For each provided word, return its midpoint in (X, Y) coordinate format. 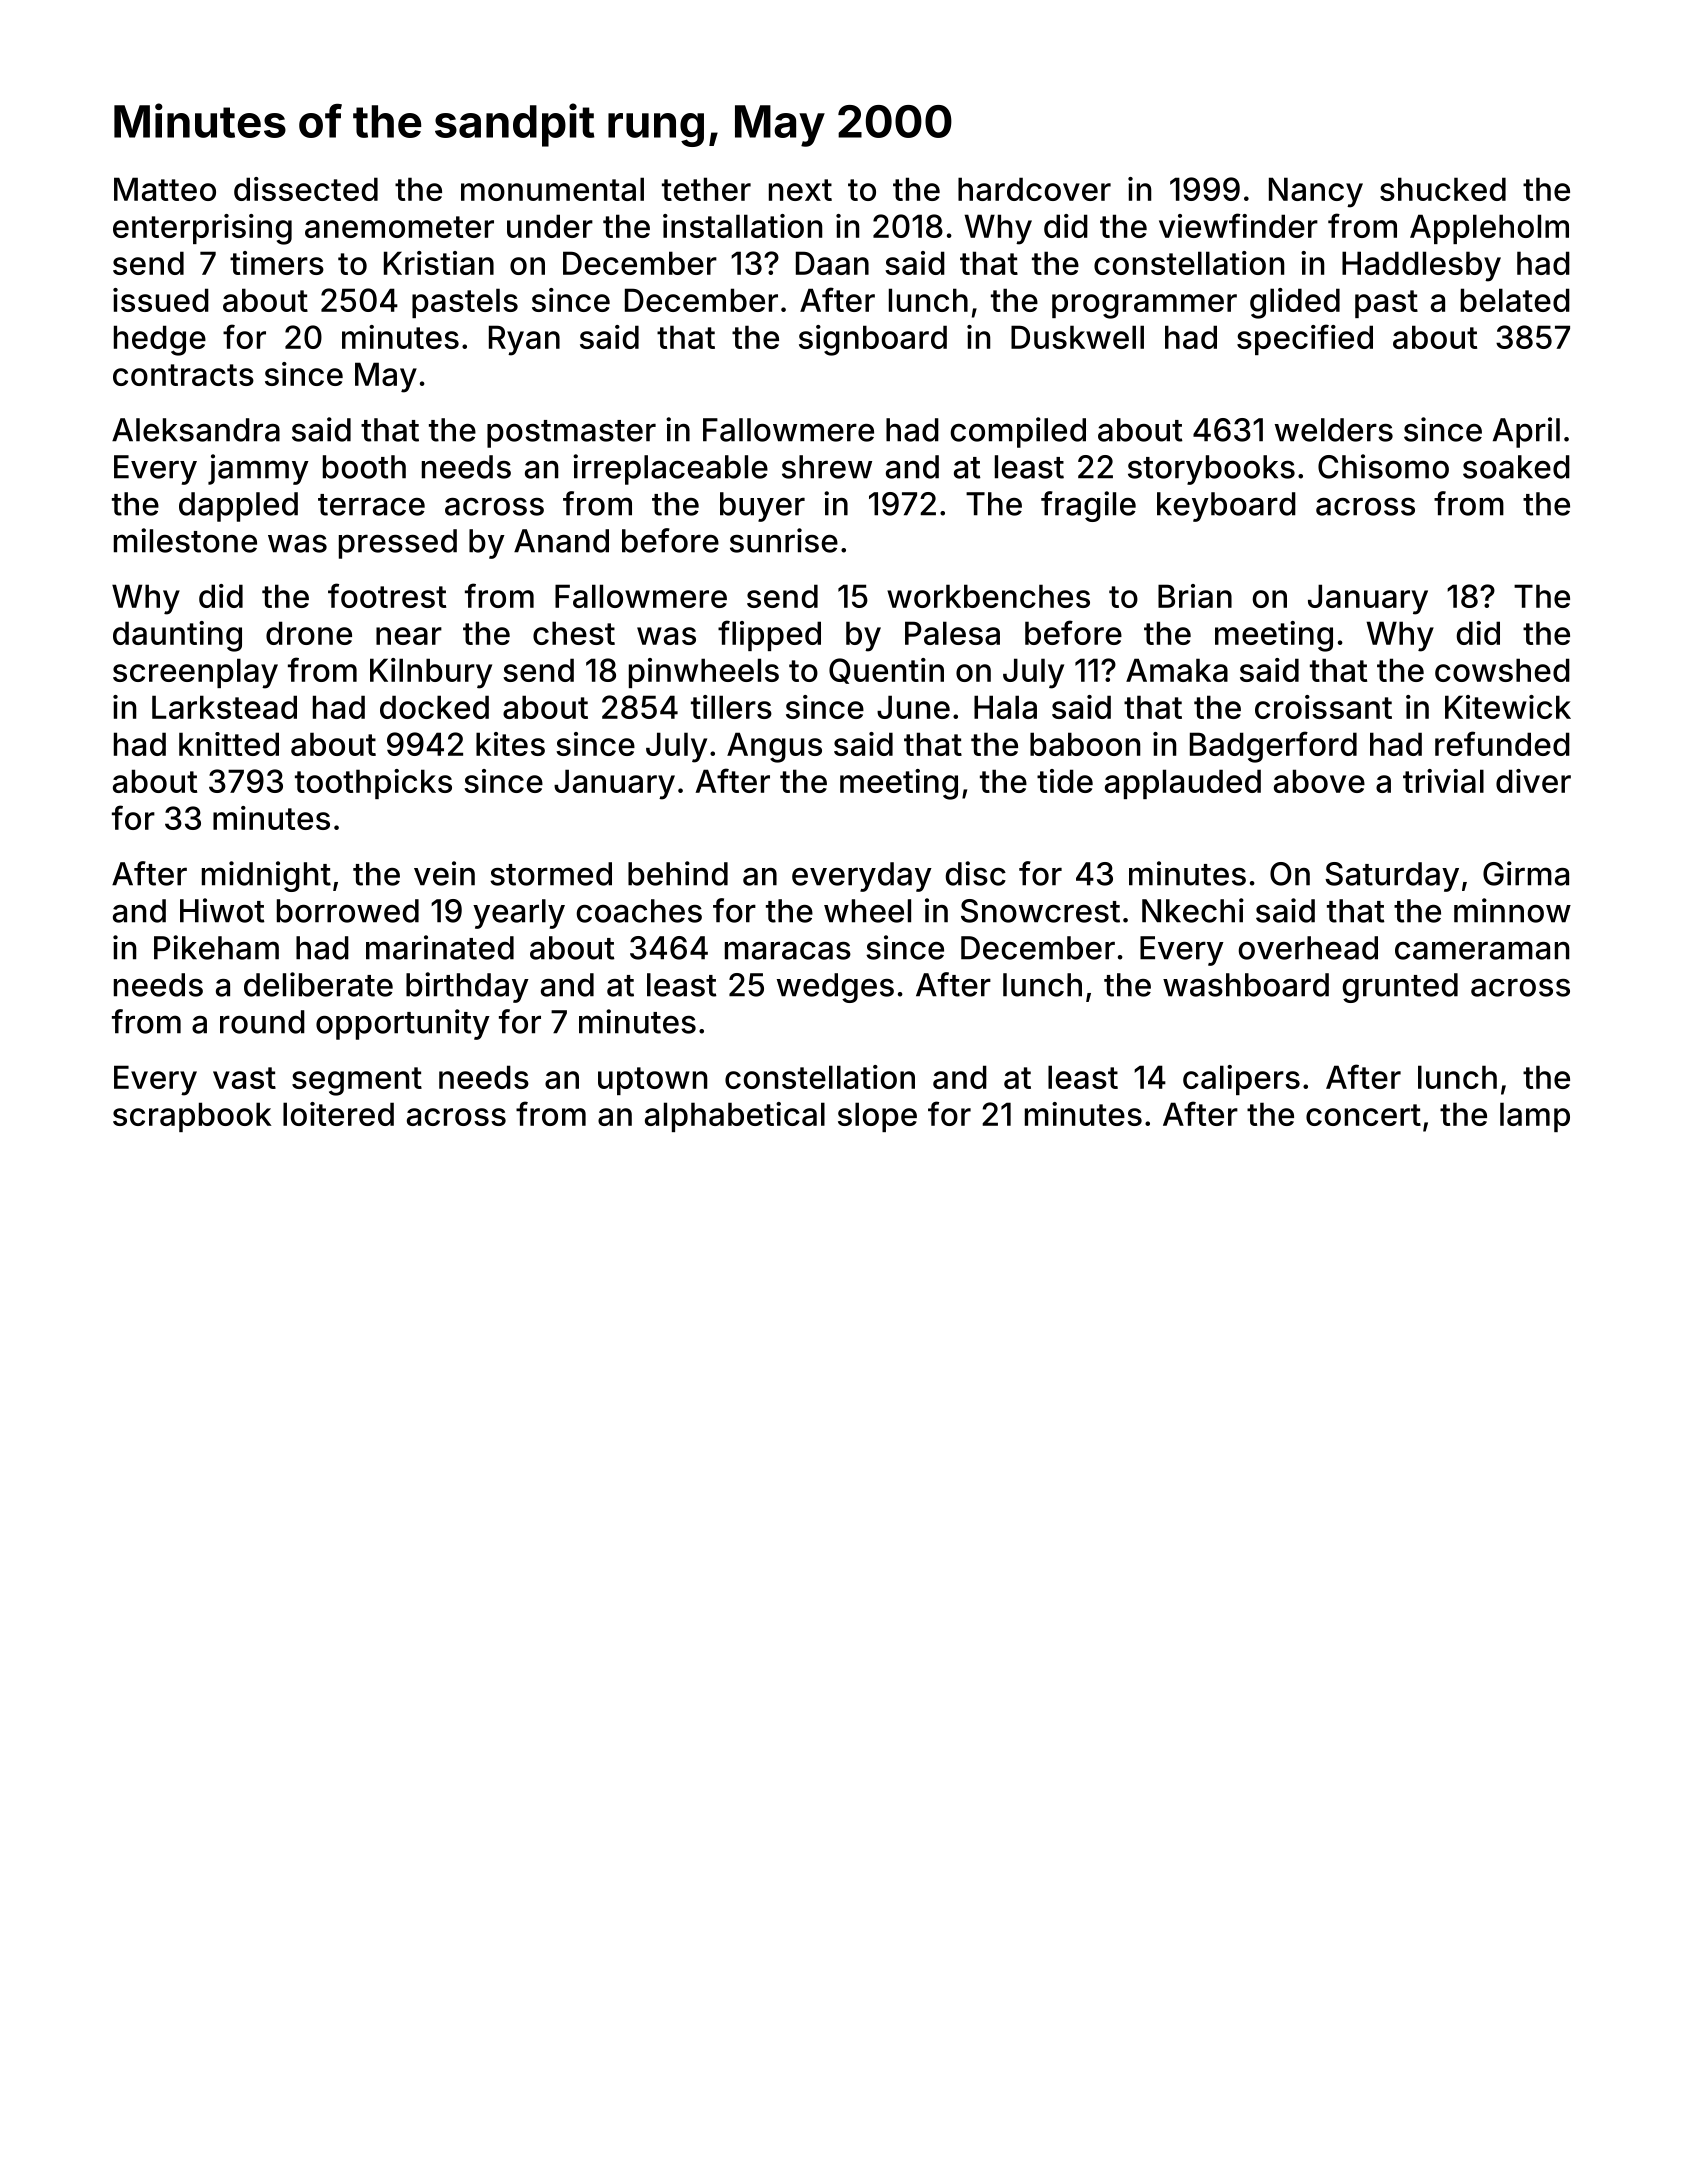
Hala (1005, 707)
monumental (552, 189)
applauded (1183, 784)
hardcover (1034, 189)
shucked (1443, 189)
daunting (177, 636)
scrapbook (192, 1117)
